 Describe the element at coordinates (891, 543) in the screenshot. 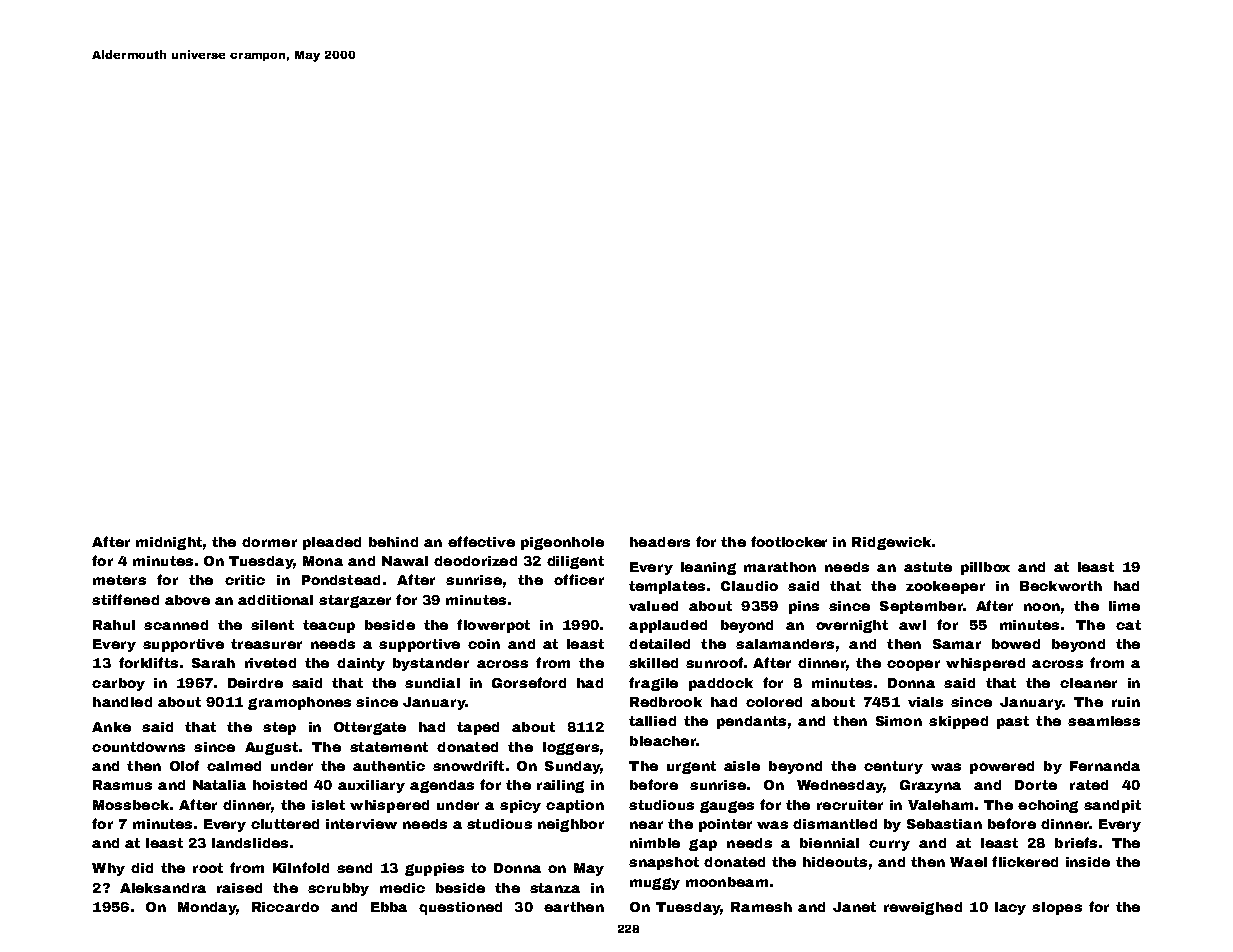

I see `Ridgewick` at that location.
